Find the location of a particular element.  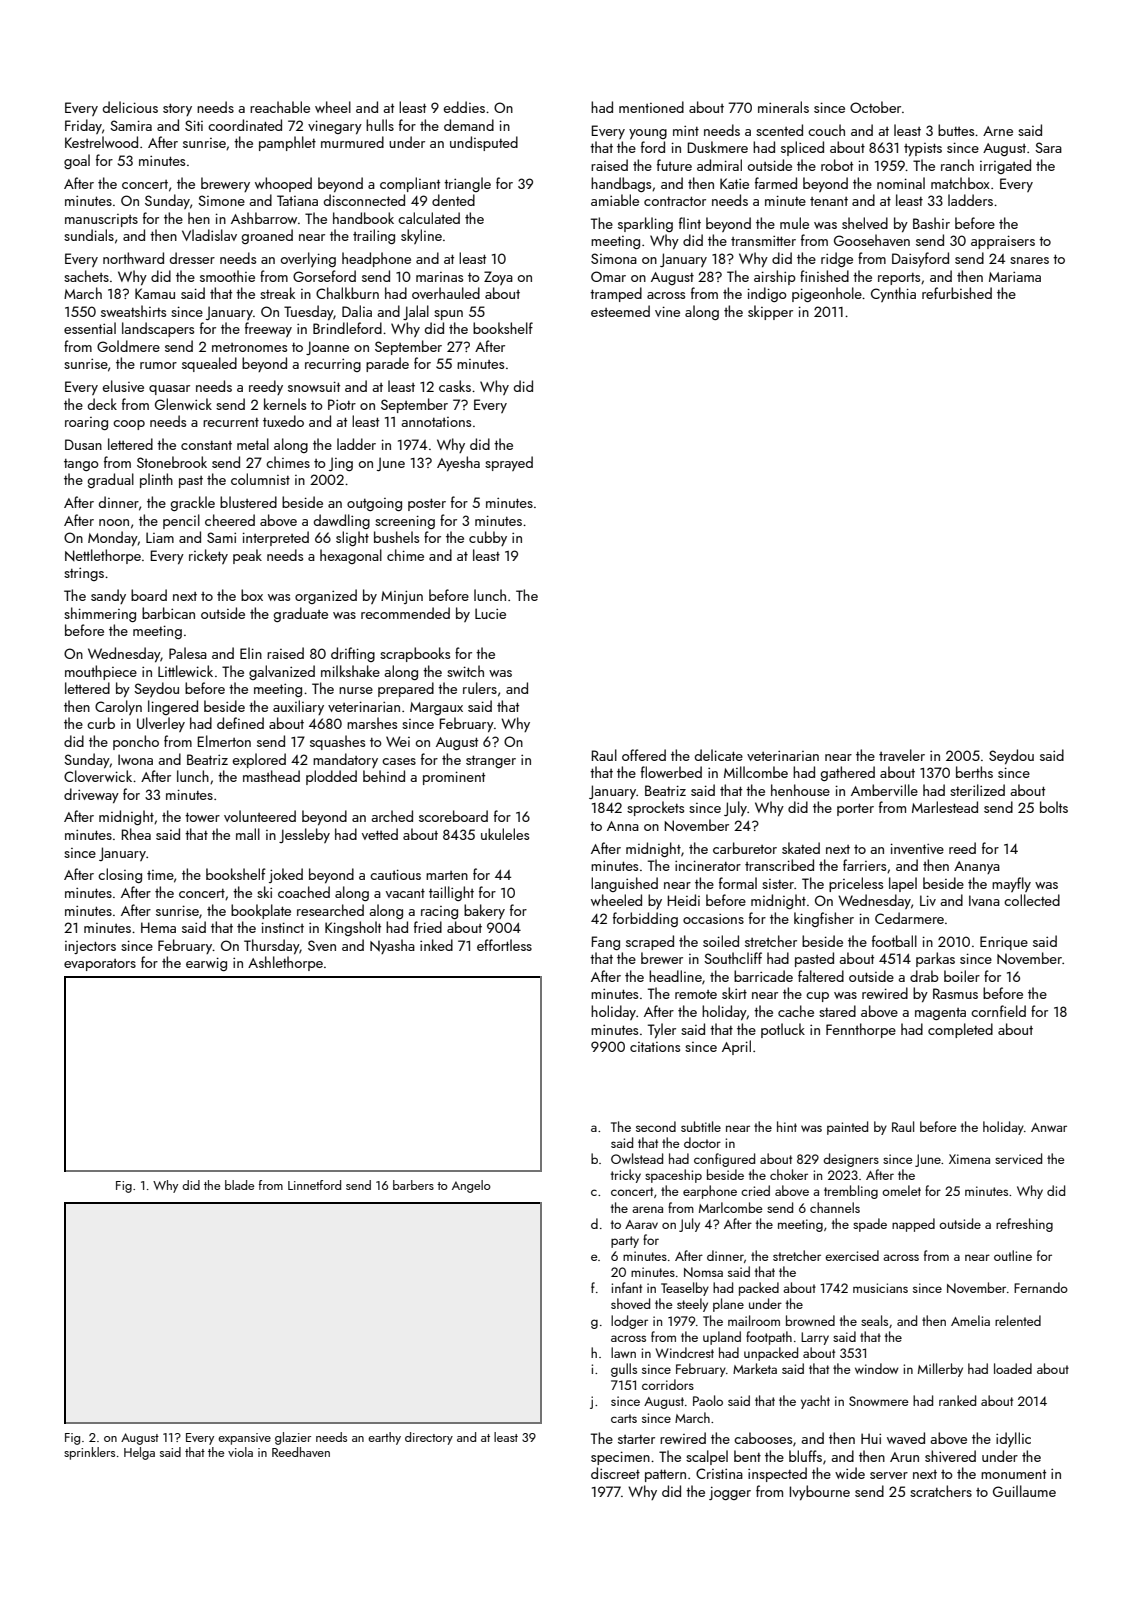

traveler is located at coordinates (902, 755).
